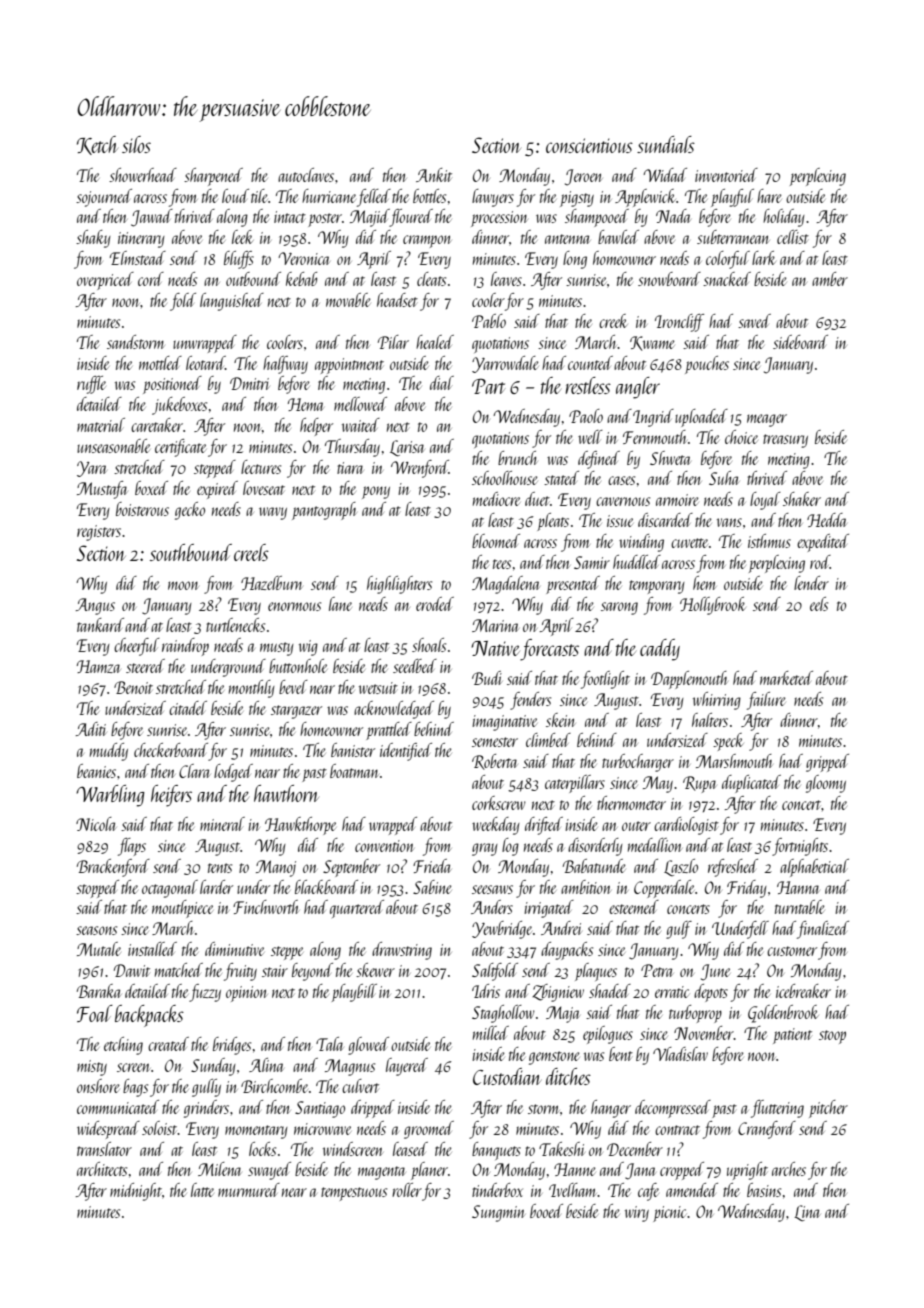  Describe the element at coordinates (727, 279) in the image. I see `snacked` at that location.
